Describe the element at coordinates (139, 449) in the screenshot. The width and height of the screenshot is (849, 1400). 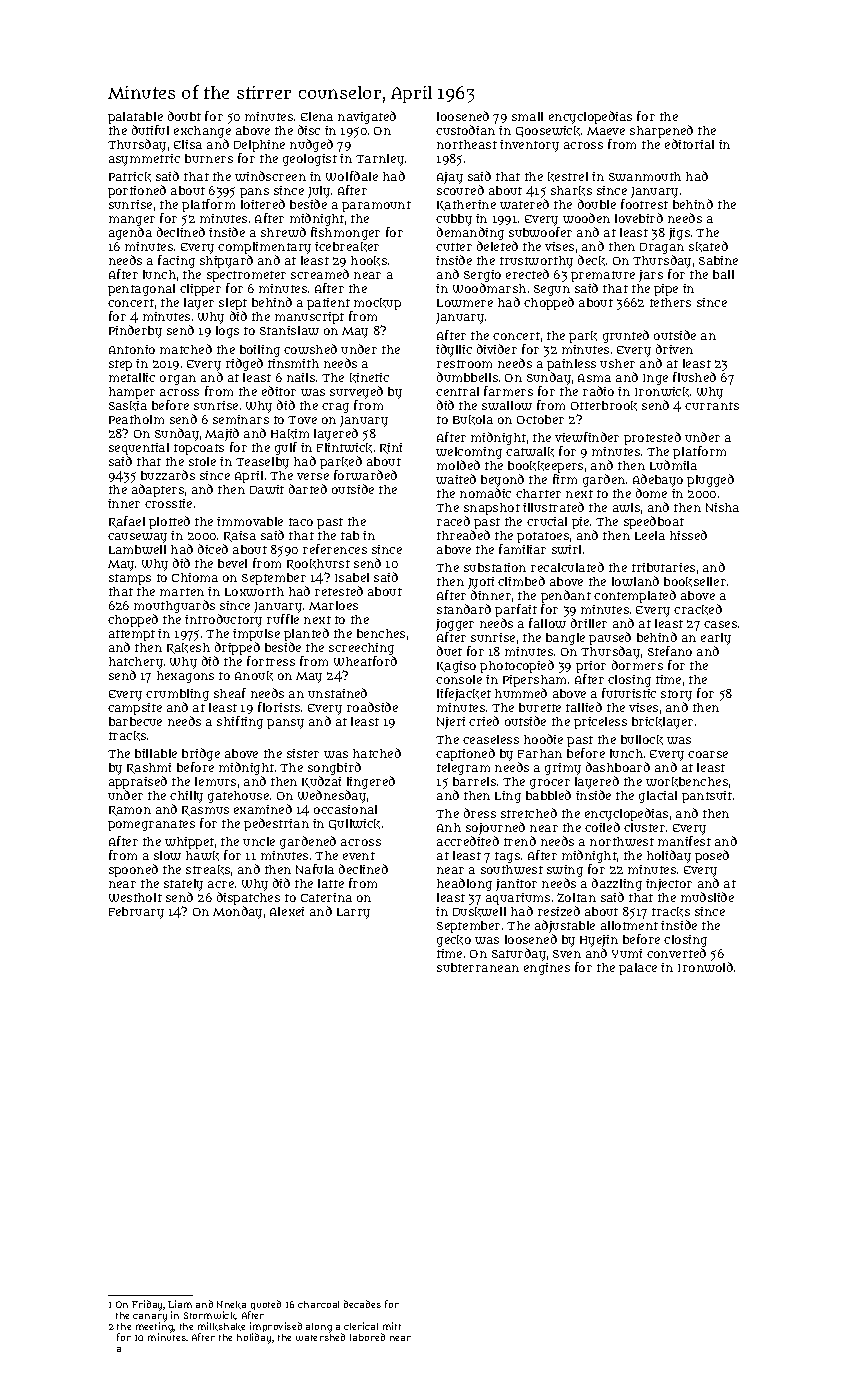
I see `sequential` at that location.
